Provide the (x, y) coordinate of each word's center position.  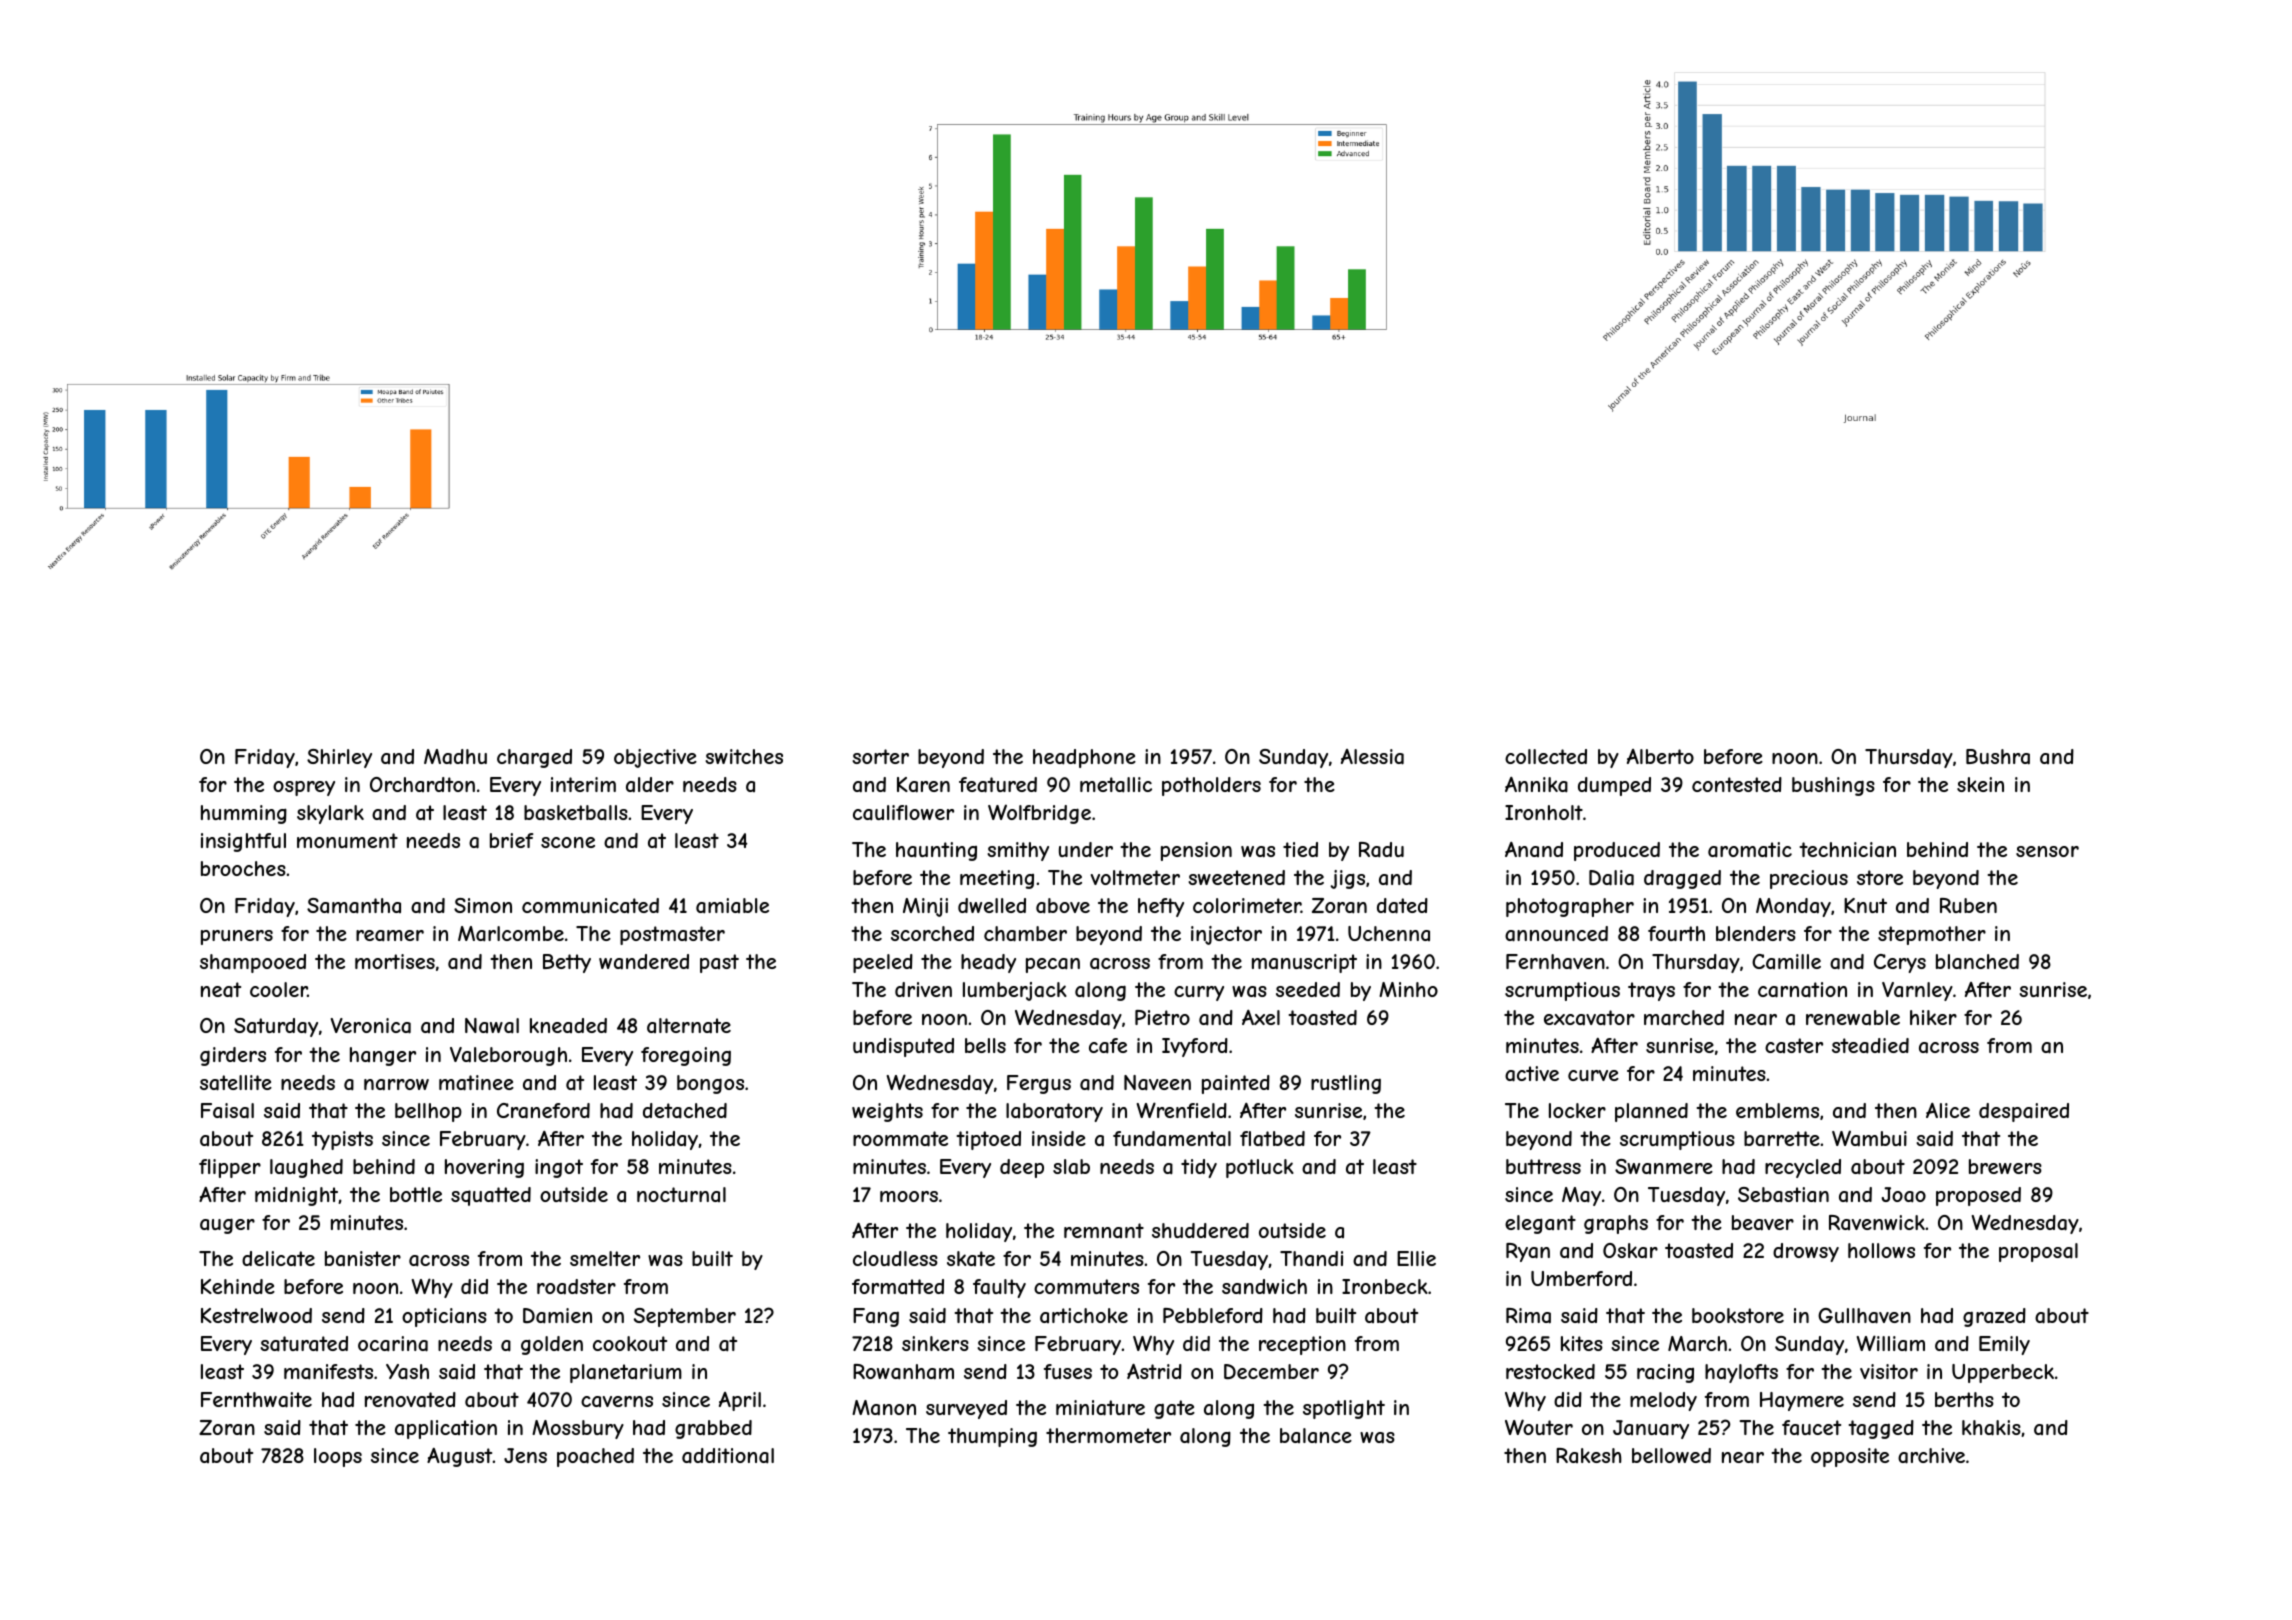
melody (1663, 1401)
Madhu (455, 757)
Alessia (1372, 757)
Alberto (1660, 756)
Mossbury (578, 1429)
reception (1302, 1345)
